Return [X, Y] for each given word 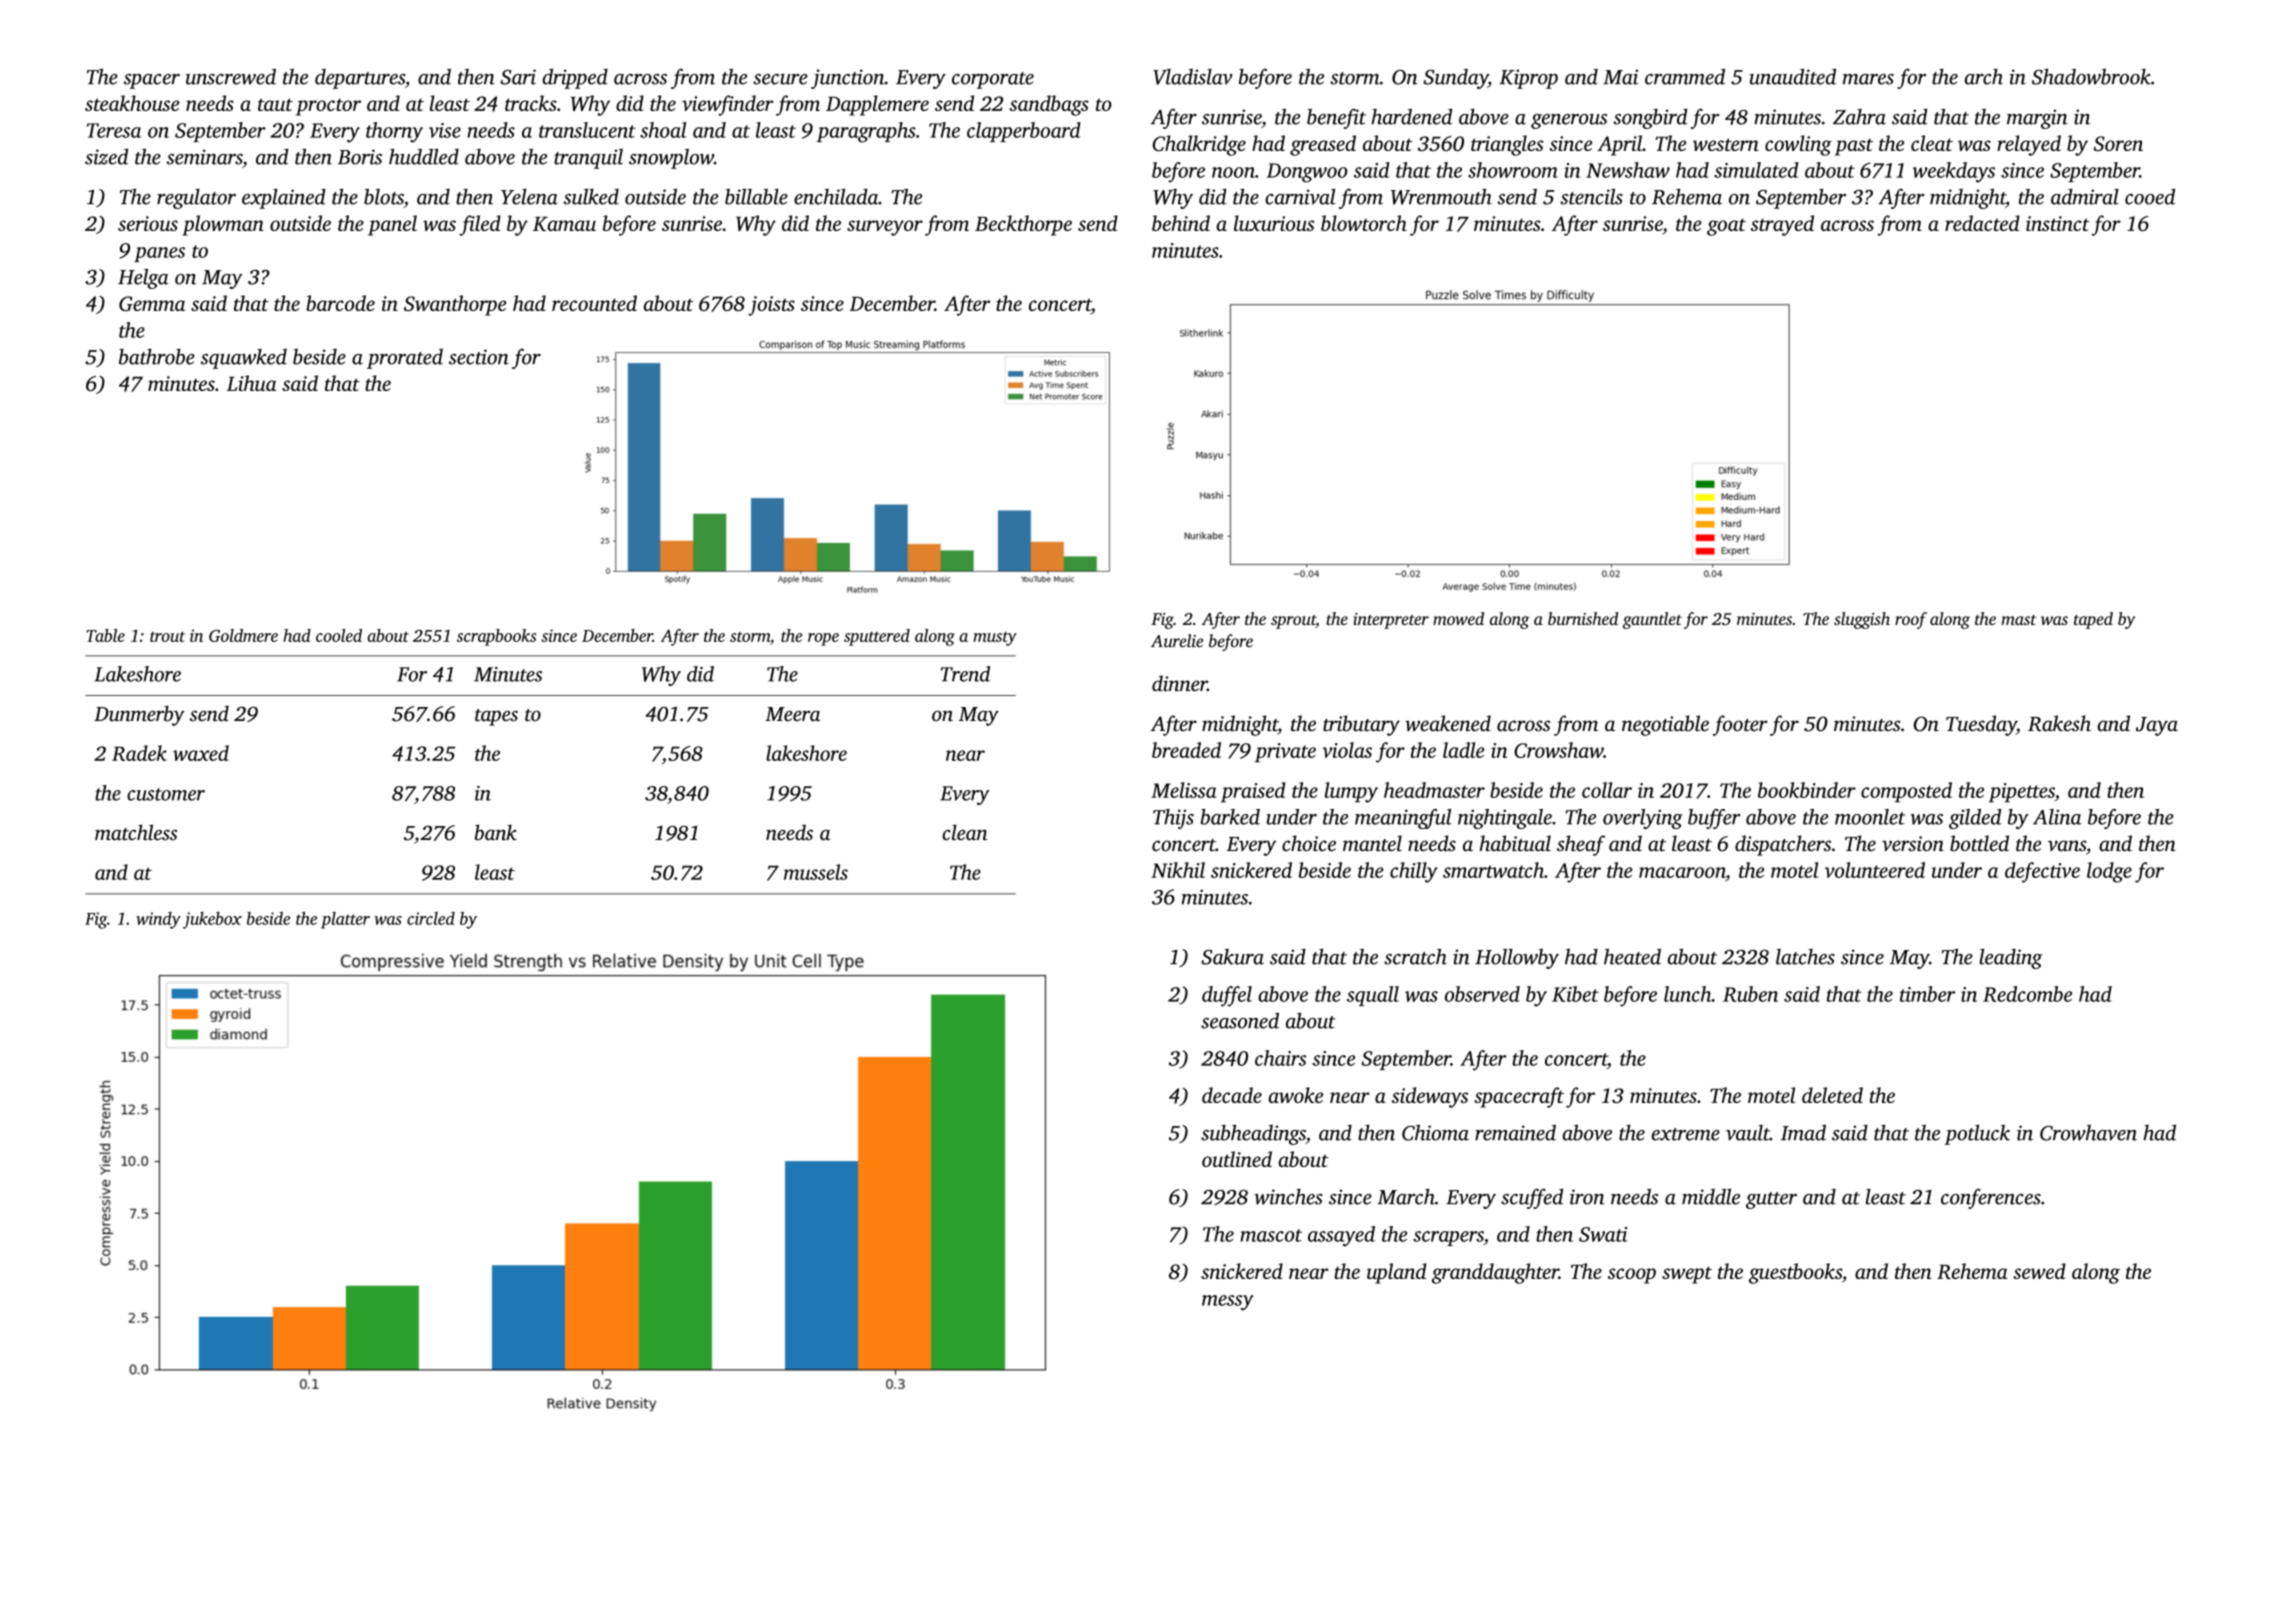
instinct [2058, 223]
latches [1805, 957]
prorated [405, 359]
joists [771, 306]
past [1854, 147]
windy [158, 920]
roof [1911, 620]
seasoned [1240, 1020]
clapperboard [1024, 132]
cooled [339, 635]
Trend [965, 674]
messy [1227, 1303]
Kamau [564, 224]
